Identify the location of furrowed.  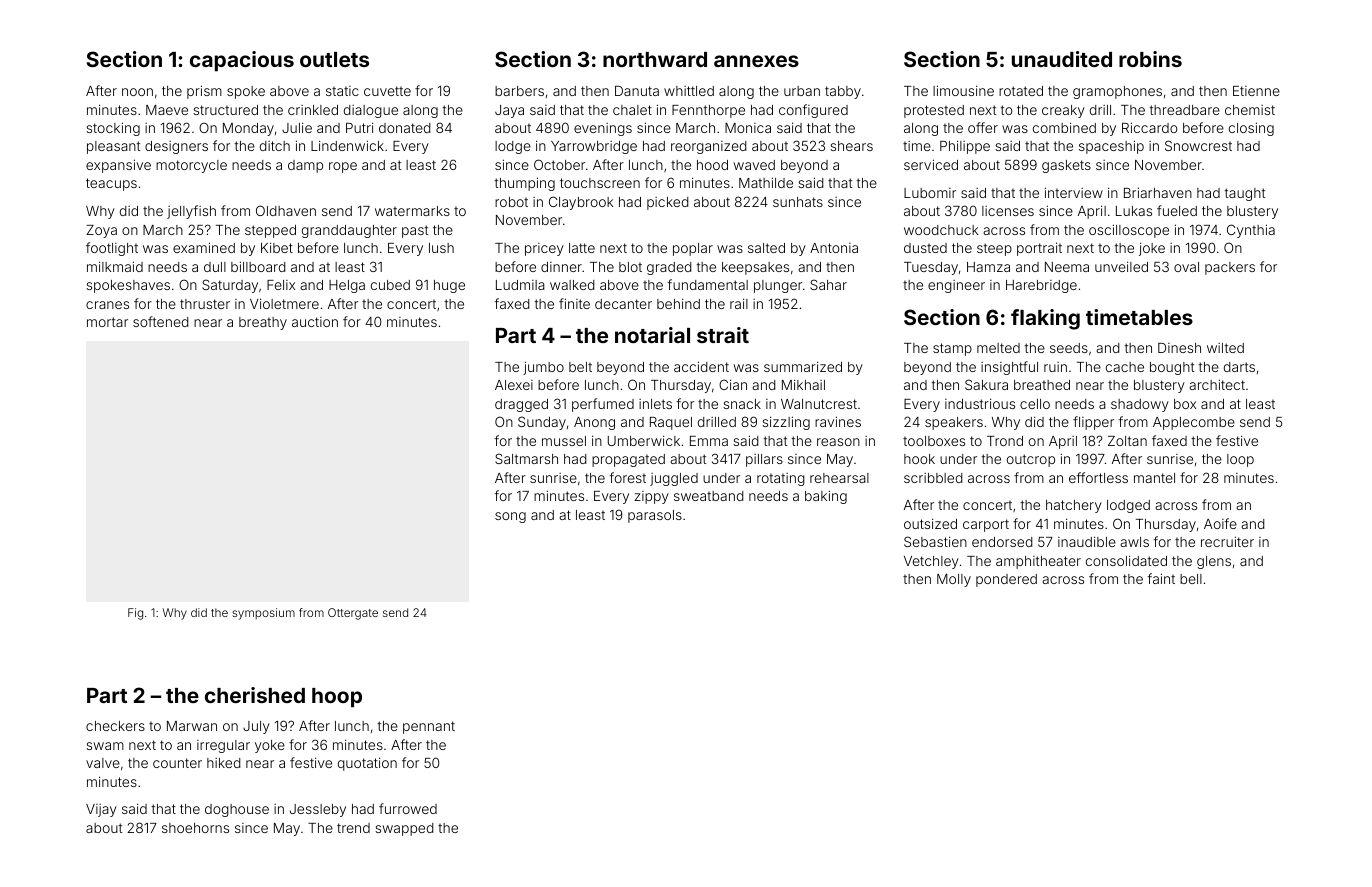
(408, 808).
